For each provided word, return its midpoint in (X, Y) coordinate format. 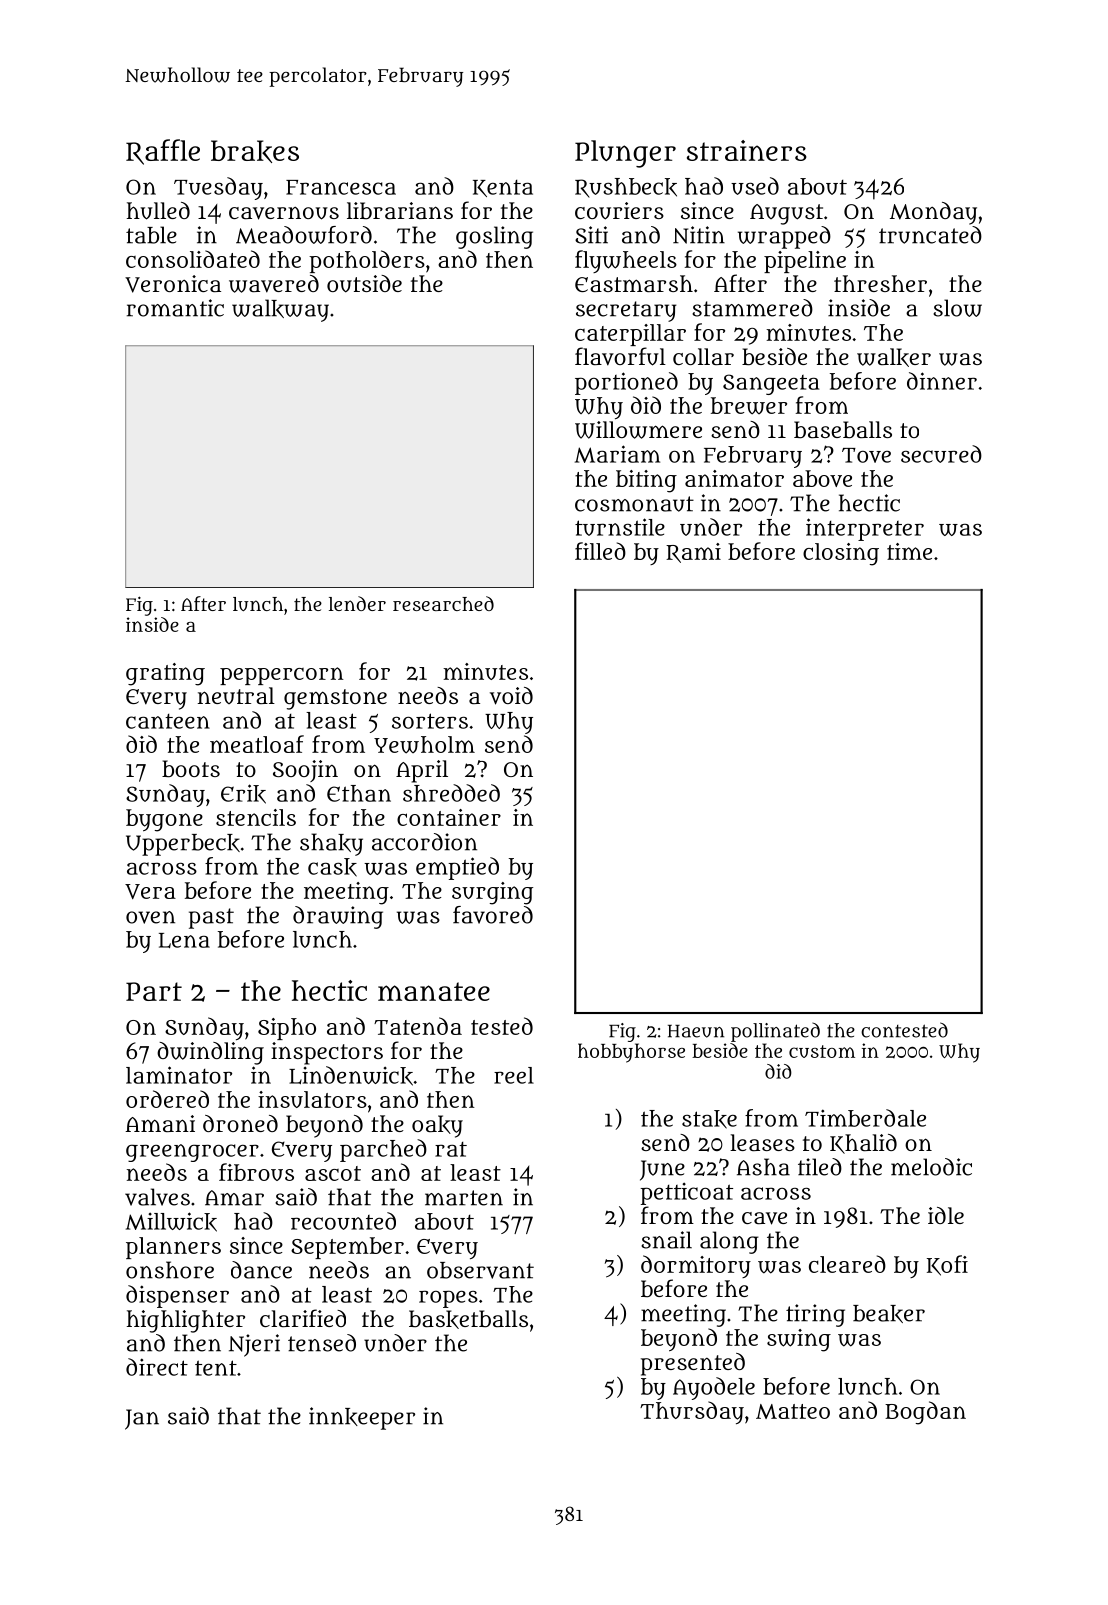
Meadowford (304, 235)
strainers (747, 150)
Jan (142, 1419)
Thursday (692, 1412)
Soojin (305, 771)
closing (841, 554)
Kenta (503, 188)
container (449, 817)
